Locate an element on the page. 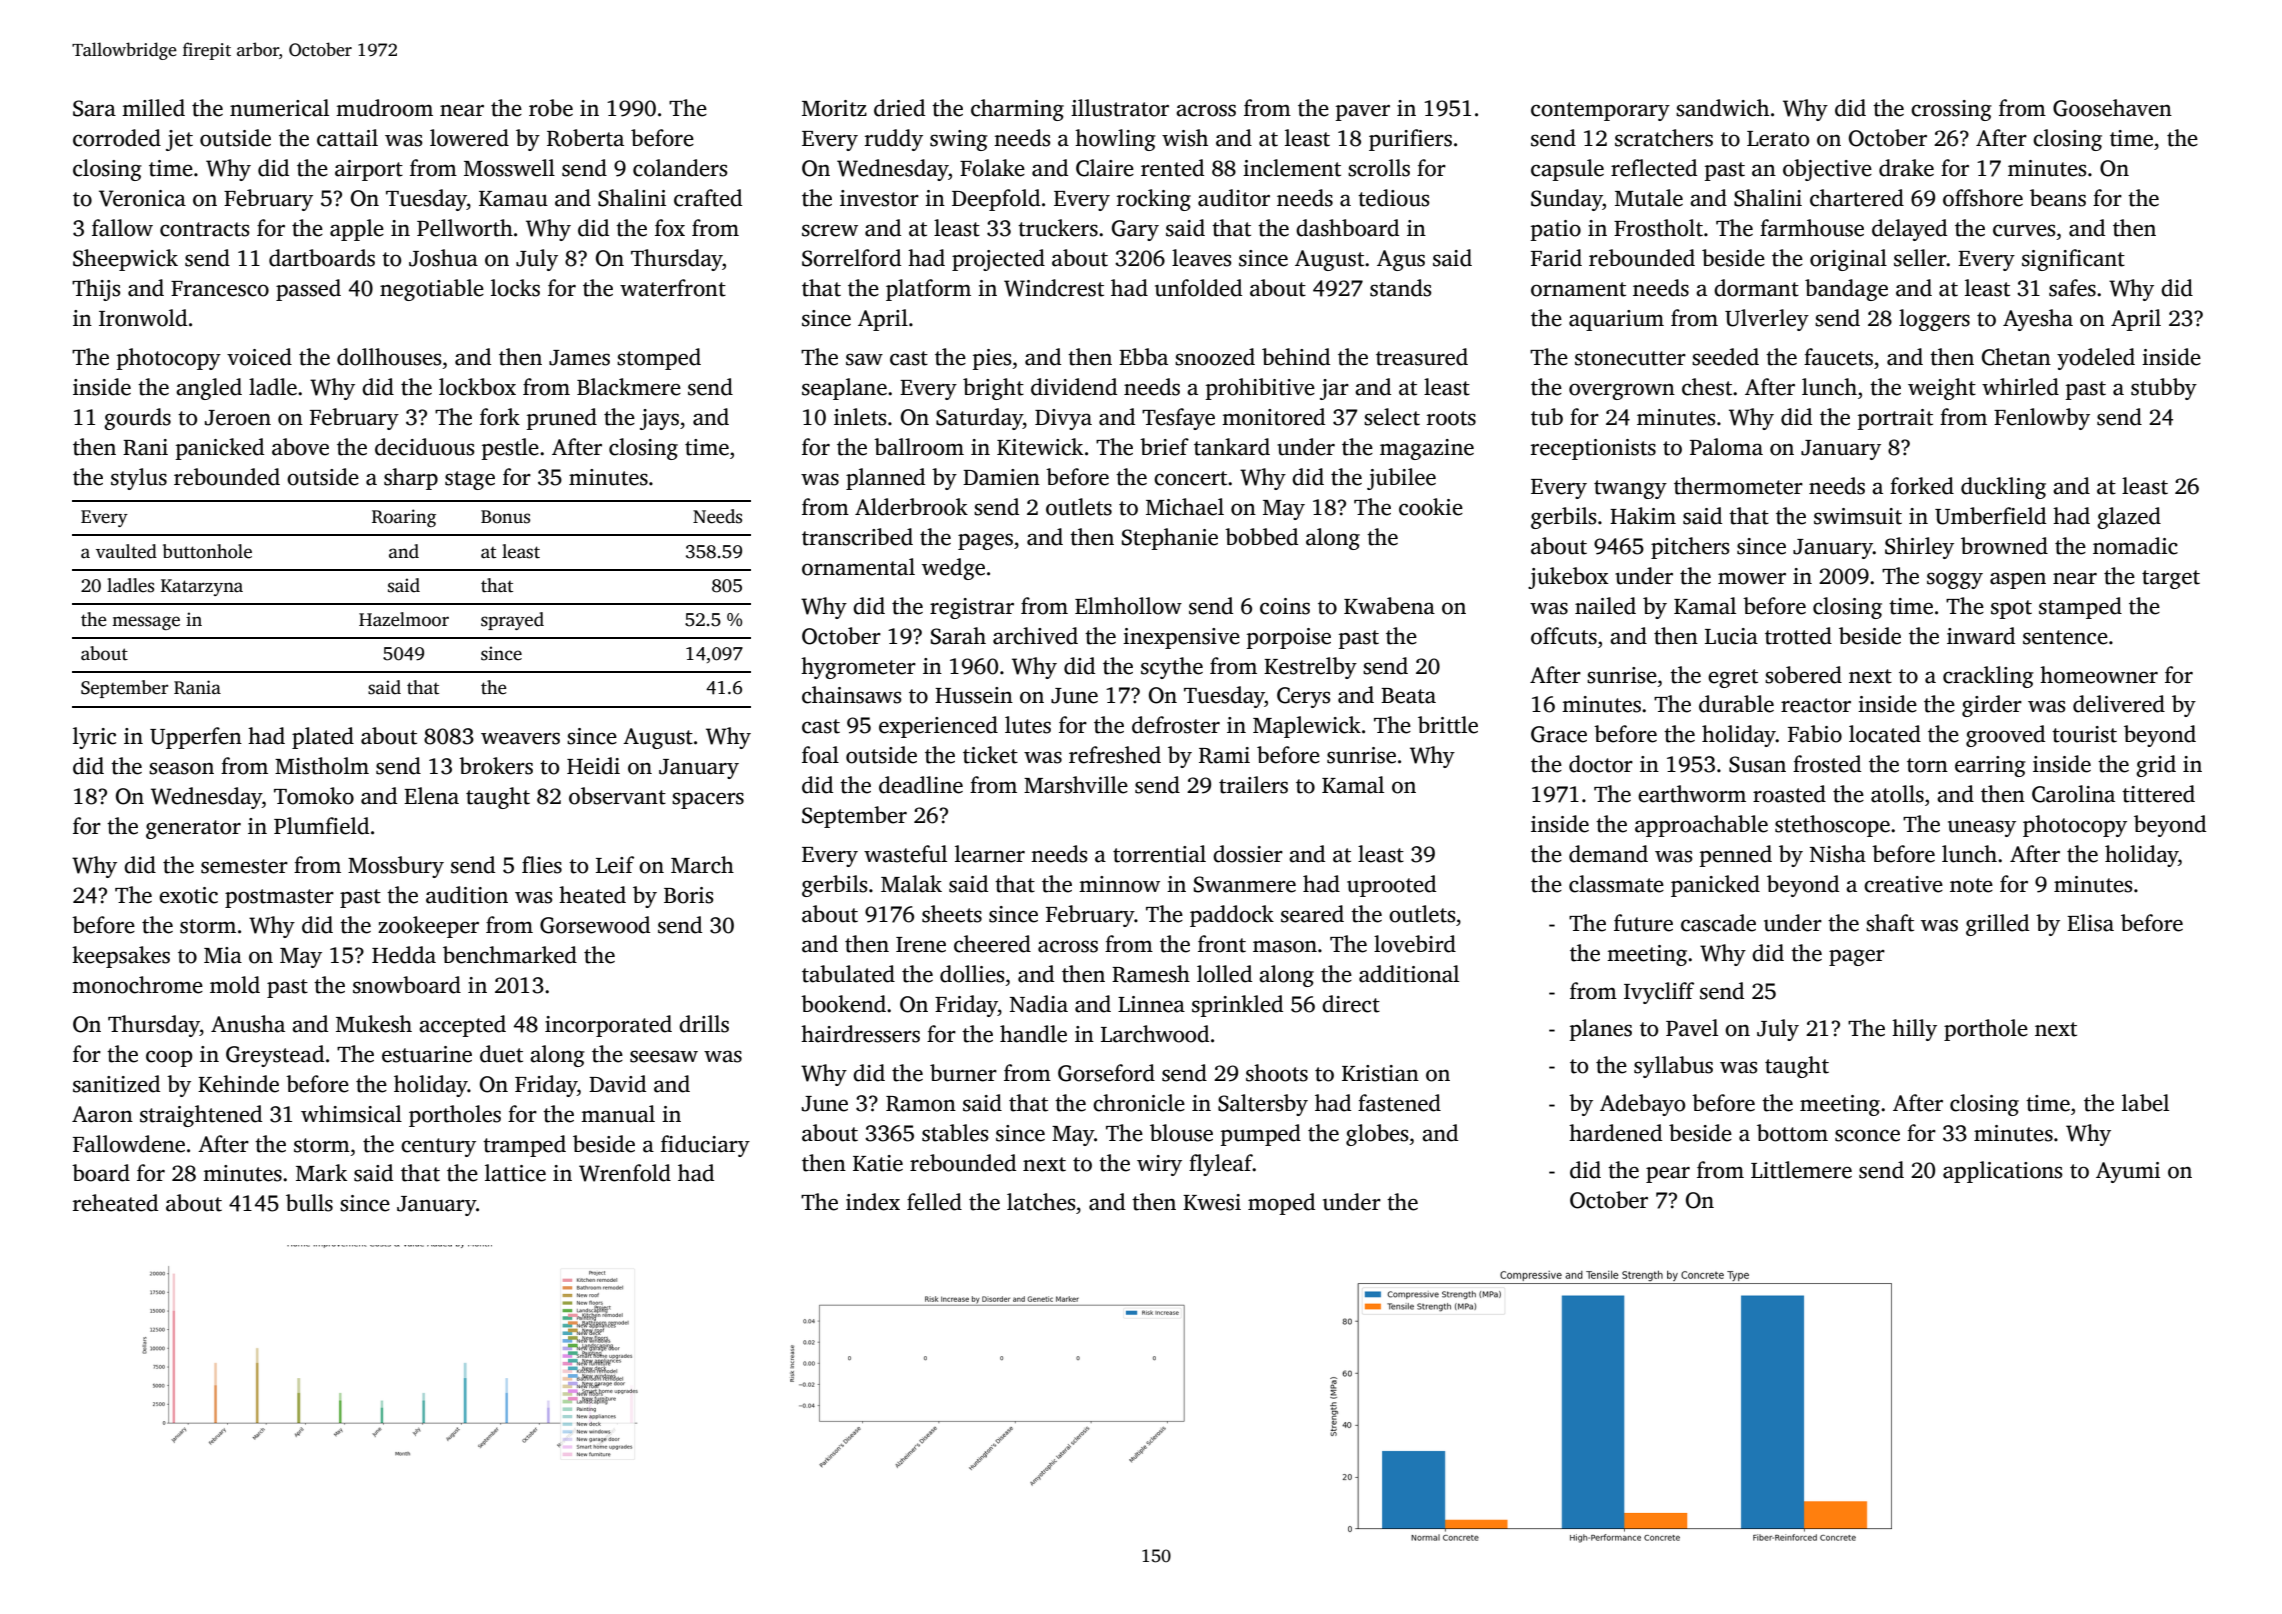 The width and height of the page is (2282, 1614). located is located at coordinates (1885, 734).
